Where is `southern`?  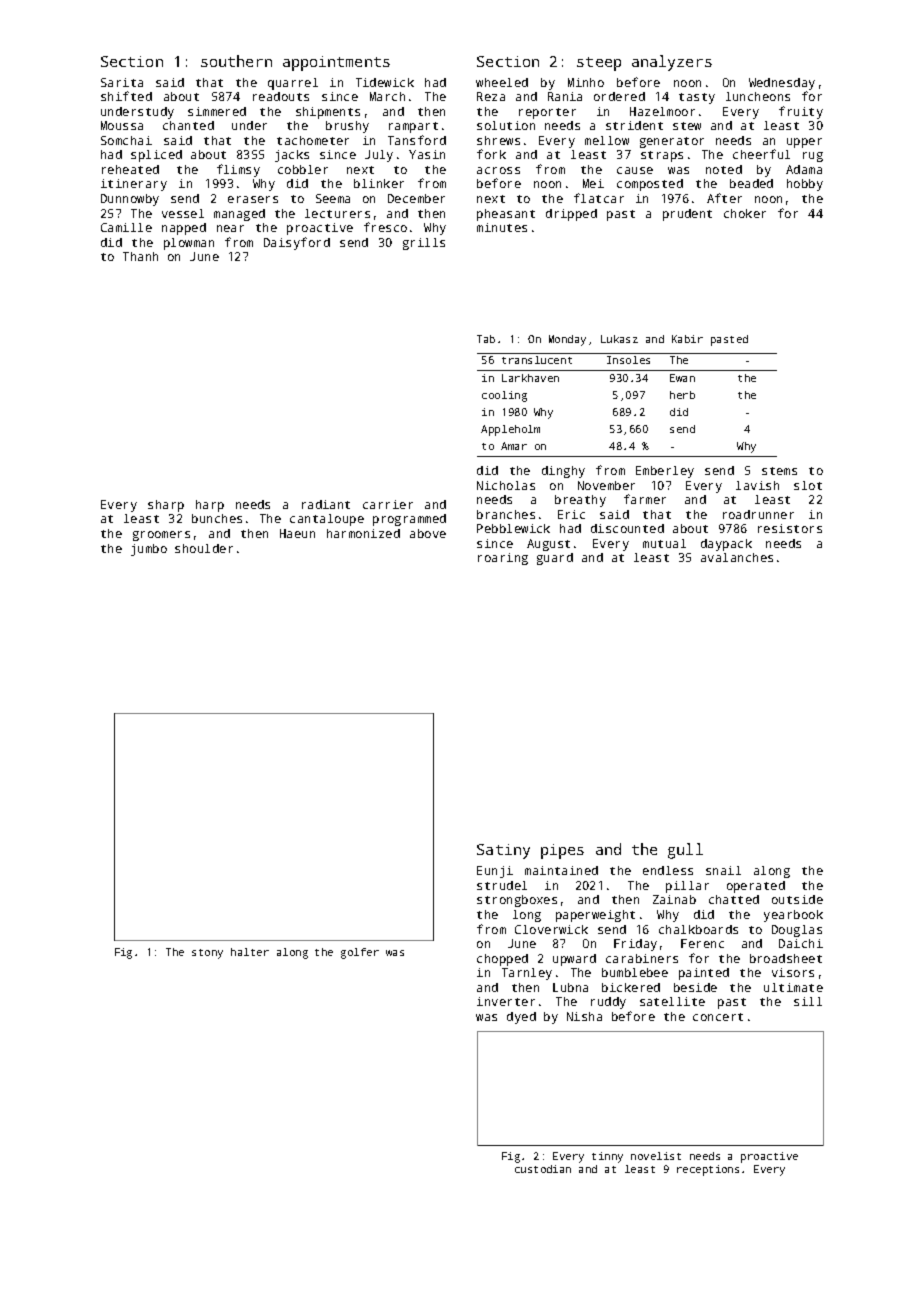 southern is located at coordinates (236, 61).
